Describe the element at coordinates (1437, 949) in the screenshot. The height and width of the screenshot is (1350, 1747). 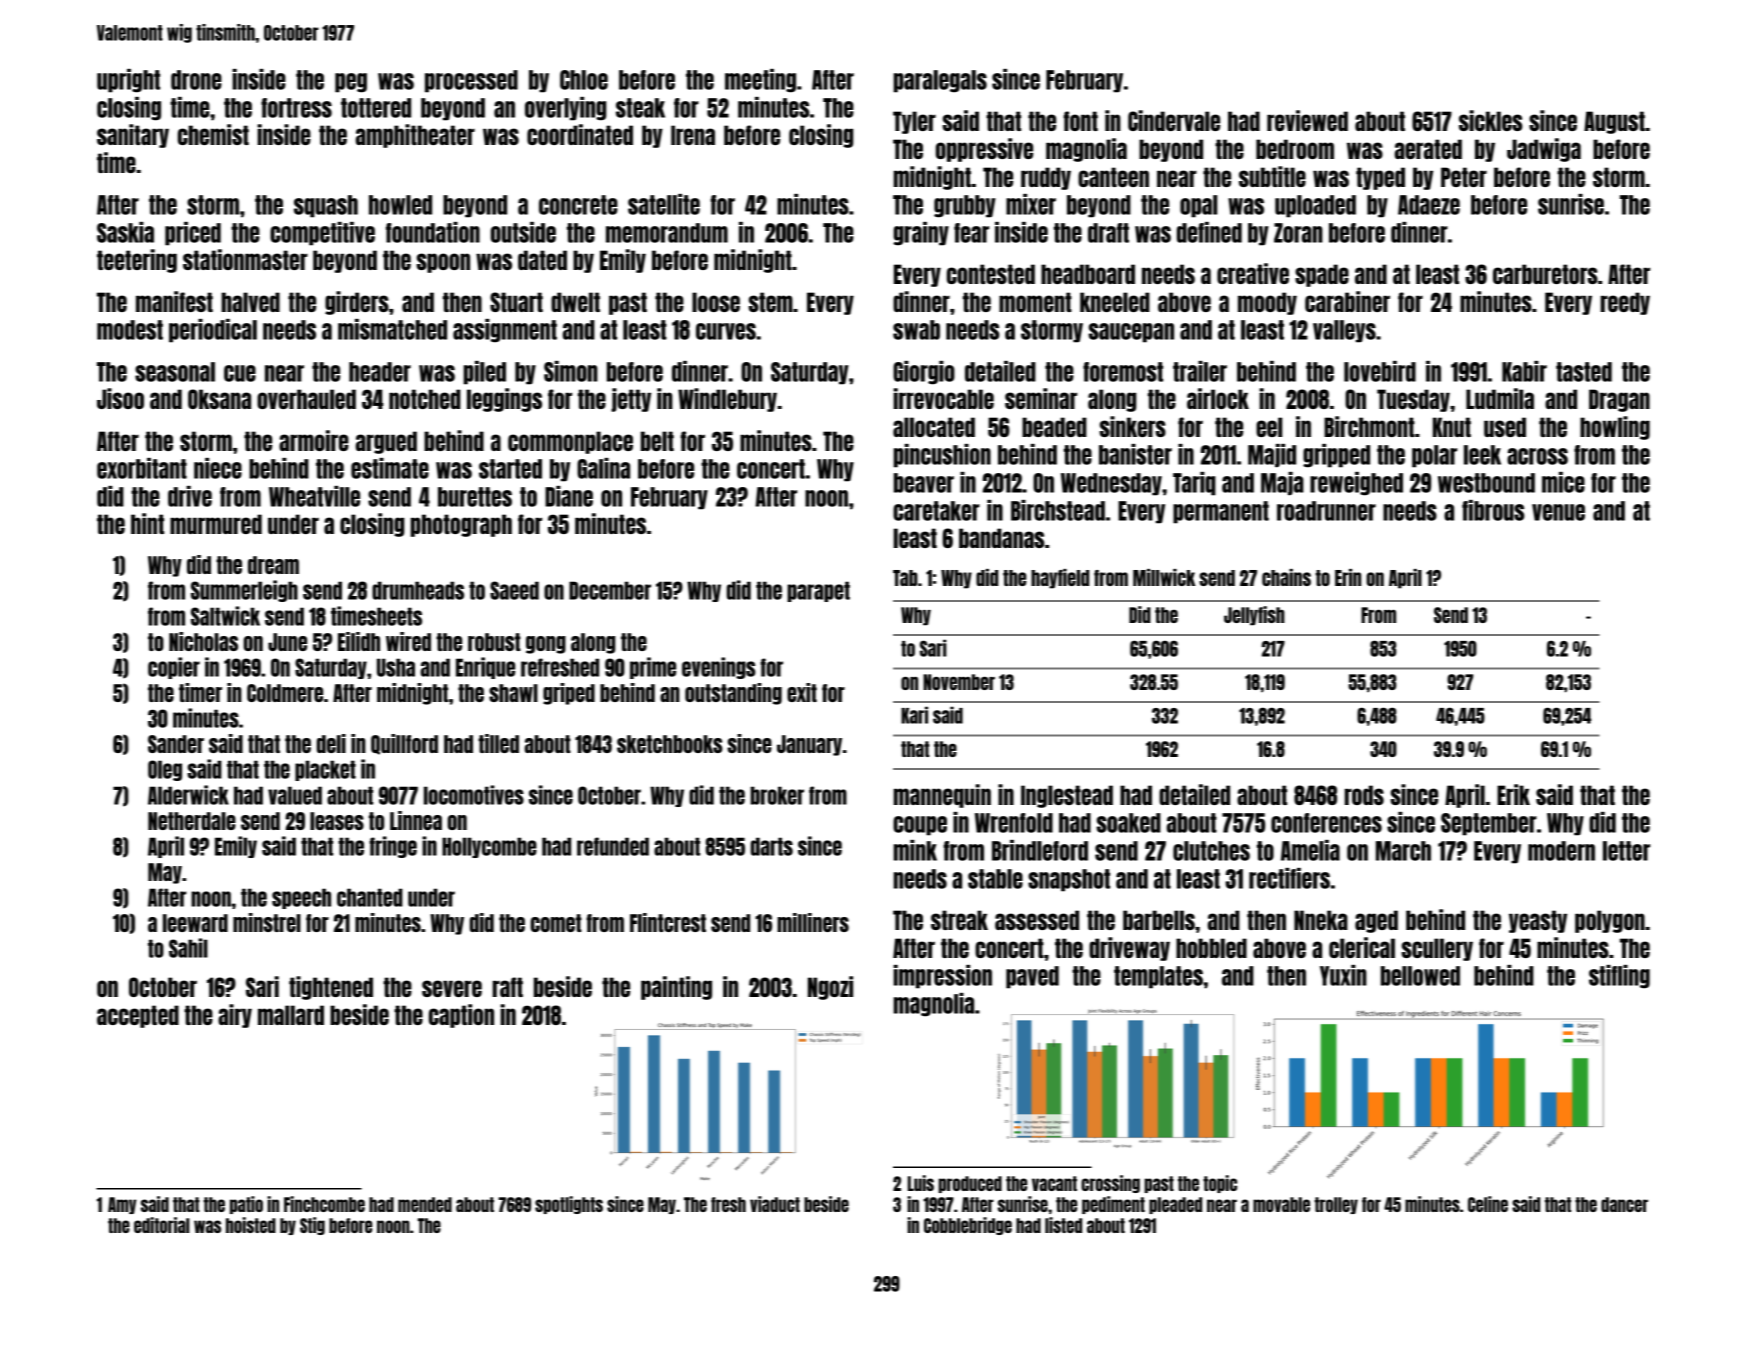
I see `scullery` at that location.
